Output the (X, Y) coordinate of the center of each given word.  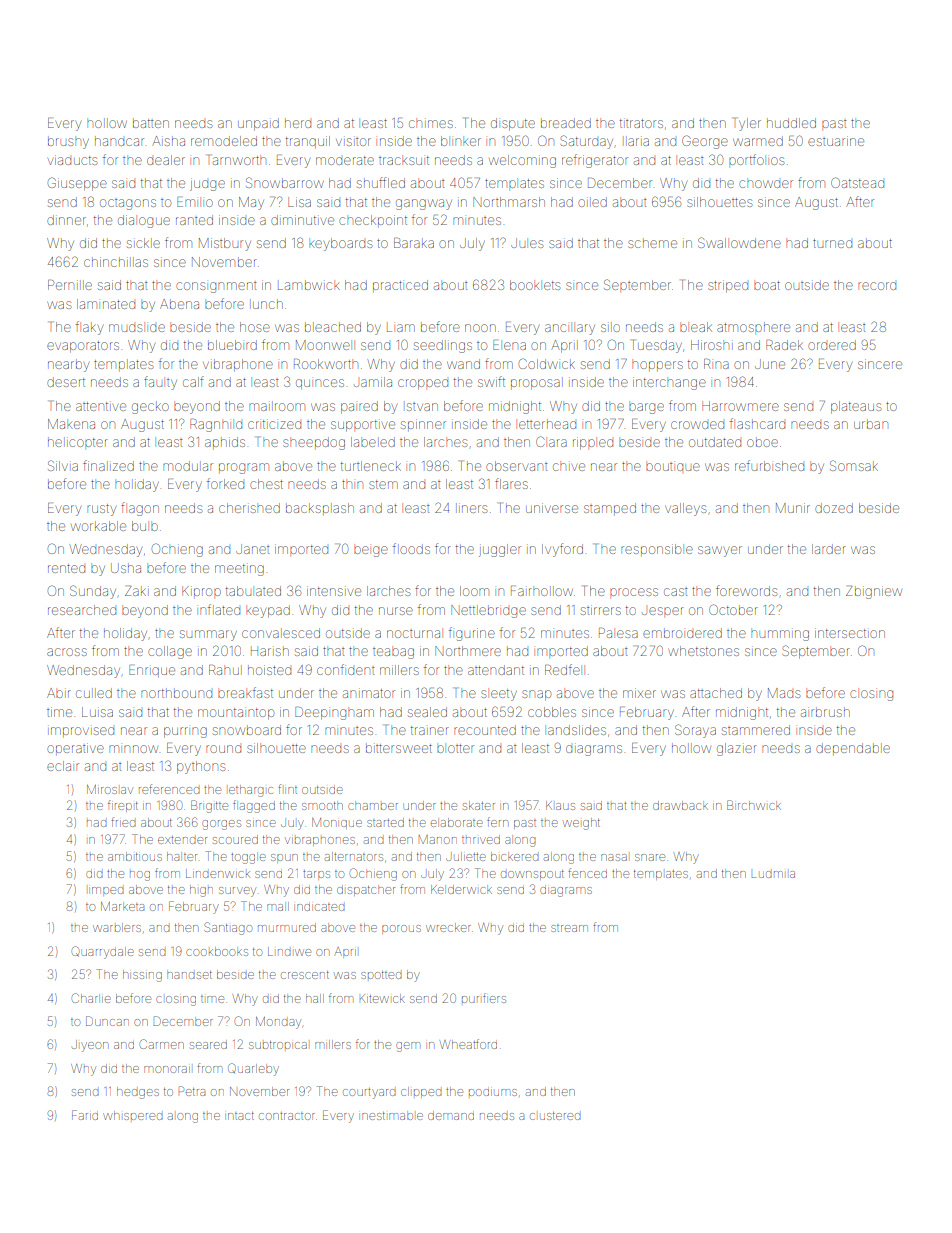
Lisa (299, 202)
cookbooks (217, 951)
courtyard (369, 1093)
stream (569, 928)
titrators (641, 123)
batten (151, 123)
